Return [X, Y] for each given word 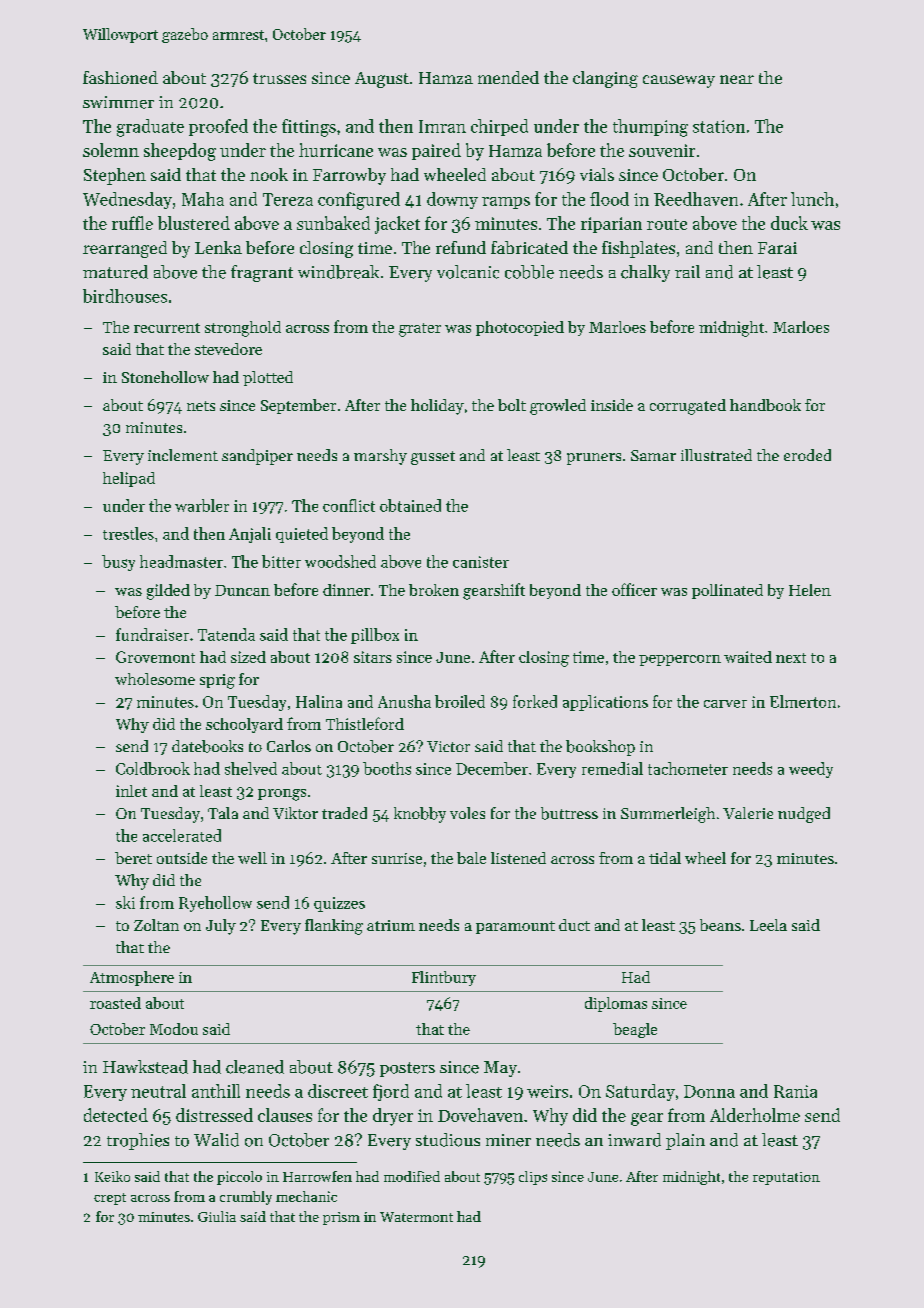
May [500, 1069]
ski [125, 902]
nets [201, 406]
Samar [653, 455]
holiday [437, 407]
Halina [319, 701]
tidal [665, 858]
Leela [768, 925]
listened [518, 858]
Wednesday [127, 200]
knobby [420, 815]
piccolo [239, 1178]
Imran [442, 126]
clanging [605, 79]
